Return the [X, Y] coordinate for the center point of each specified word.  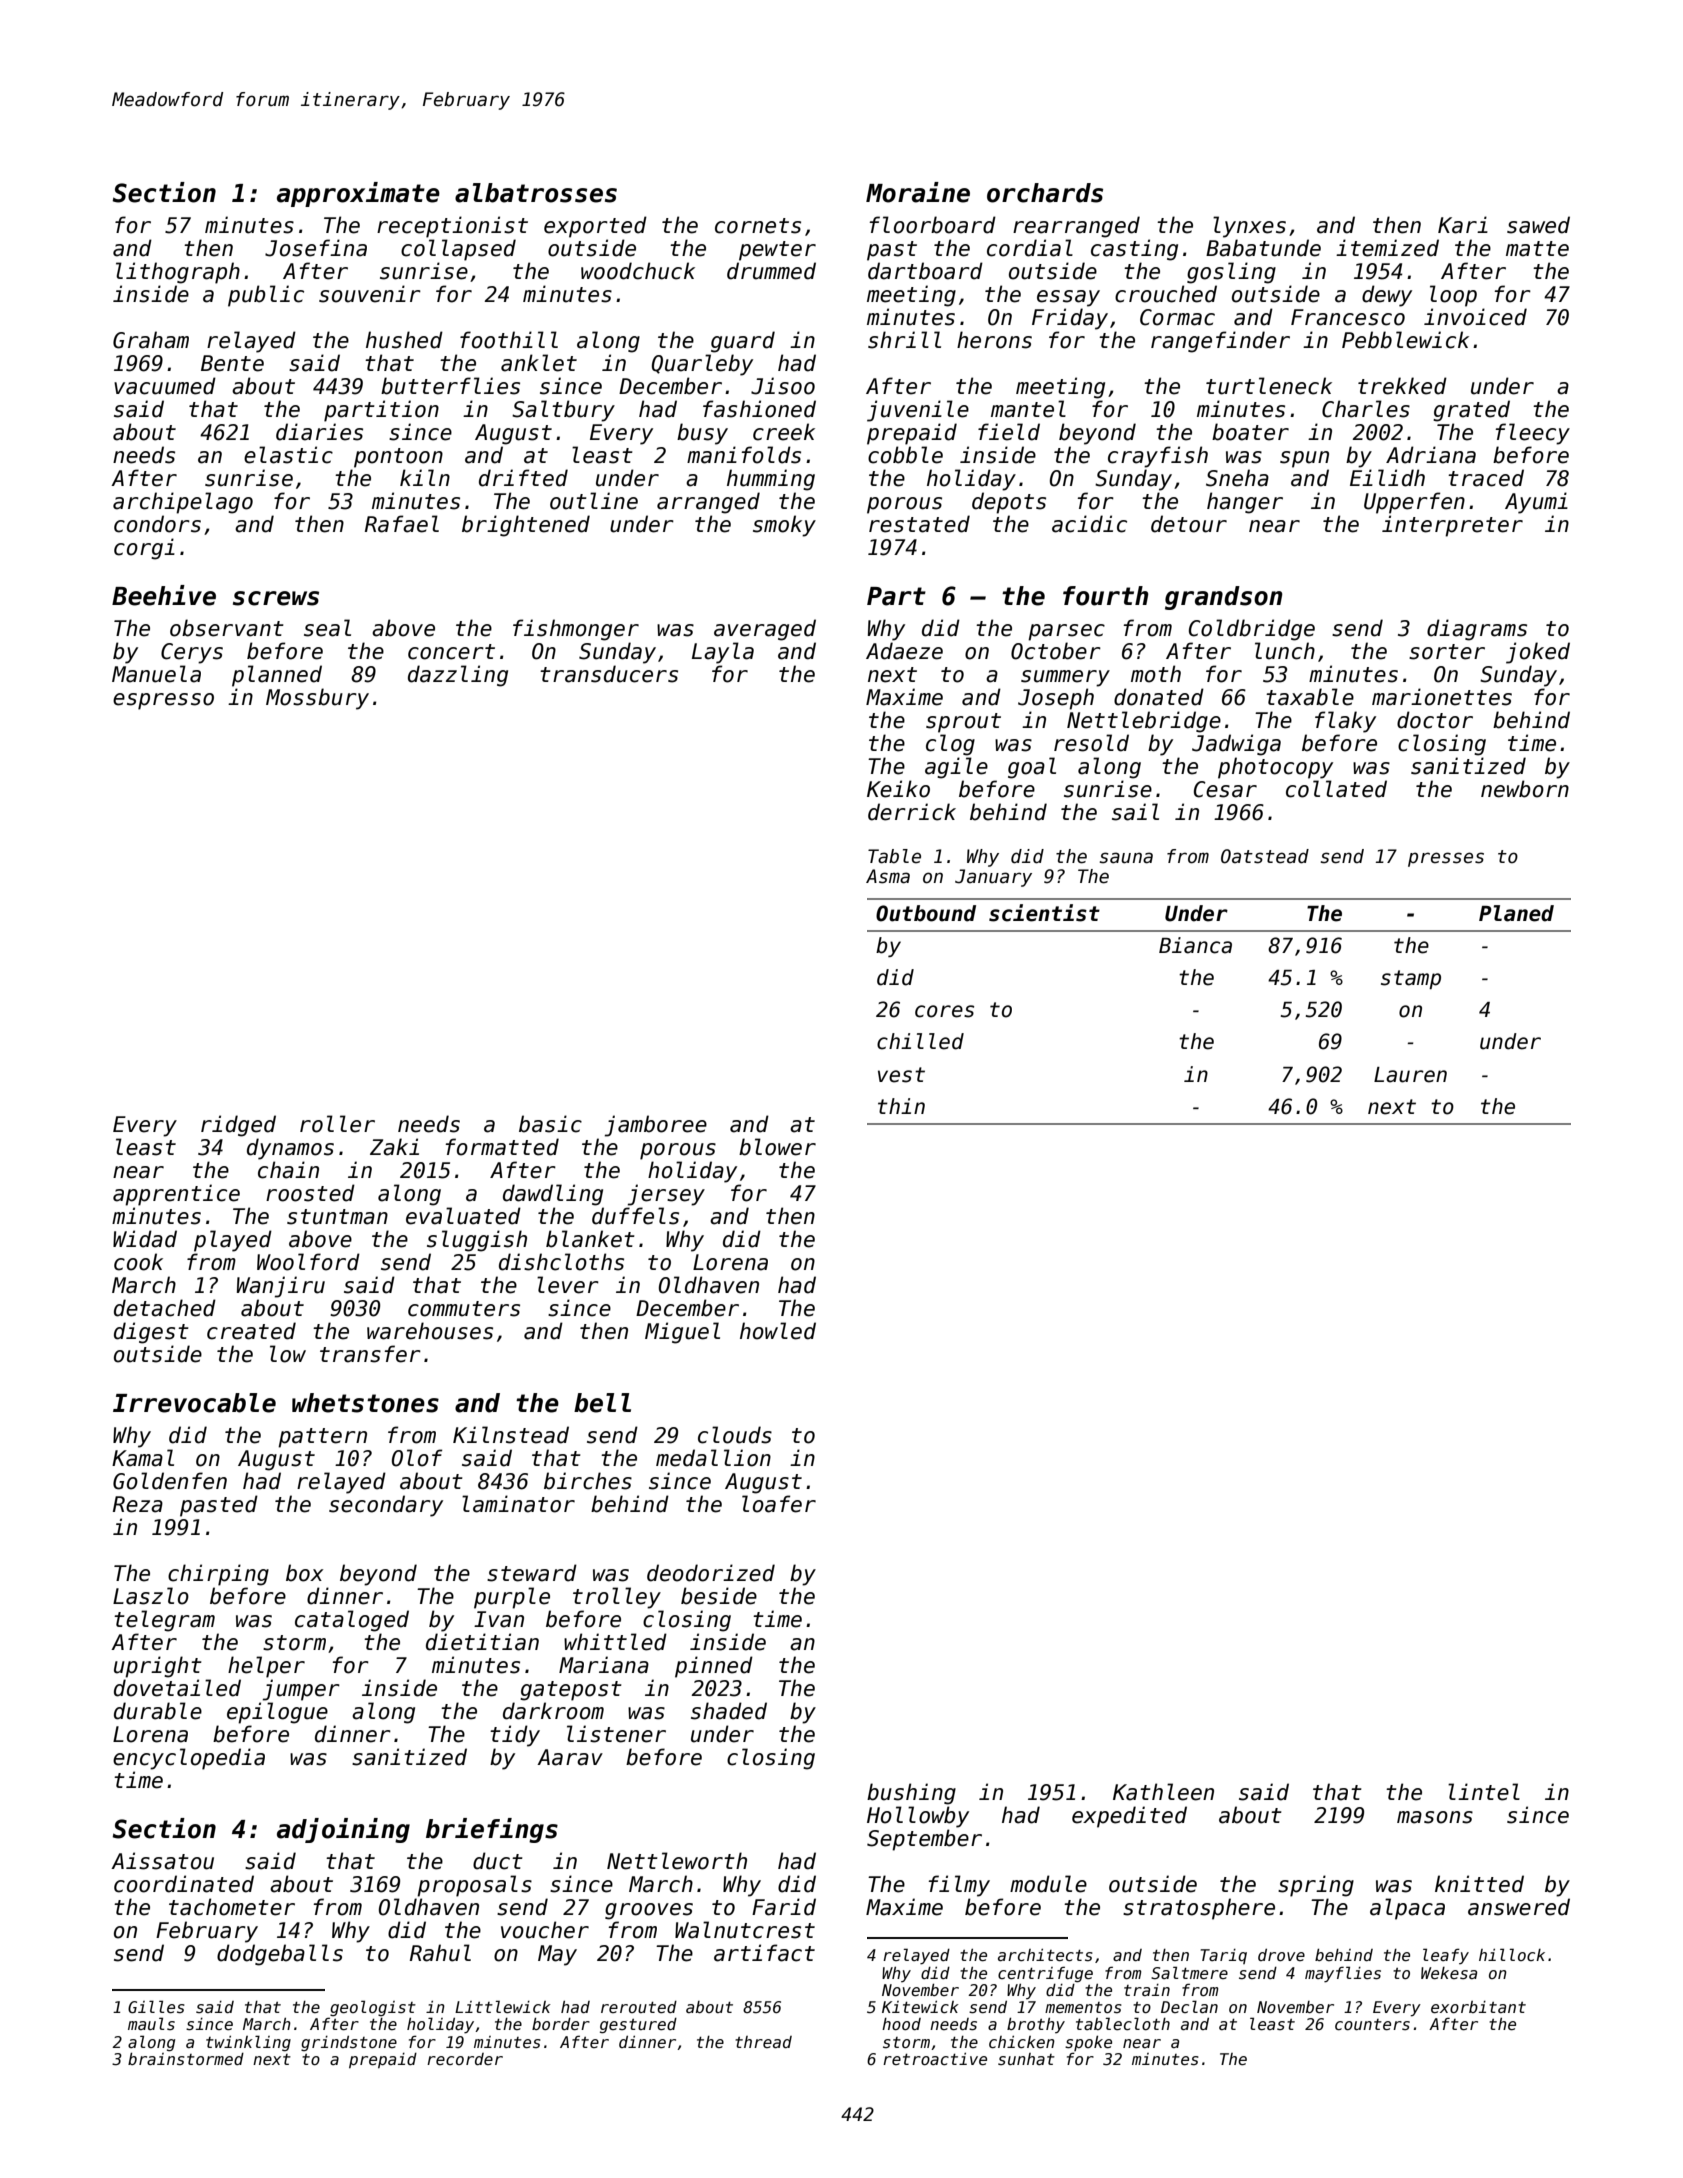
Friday [1070, 319]
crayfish [1158, 457]
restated [919, 524]
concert [451, 652]
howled [778, 1331]
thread [763, 2042]
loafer [779, 1504]
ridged [238, 1126]
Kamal [143, 1458]
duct [498, 1861]
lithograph [178, 273]
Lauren [1410, 1075]
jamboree [656, 1126]
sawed [1538, 225]
